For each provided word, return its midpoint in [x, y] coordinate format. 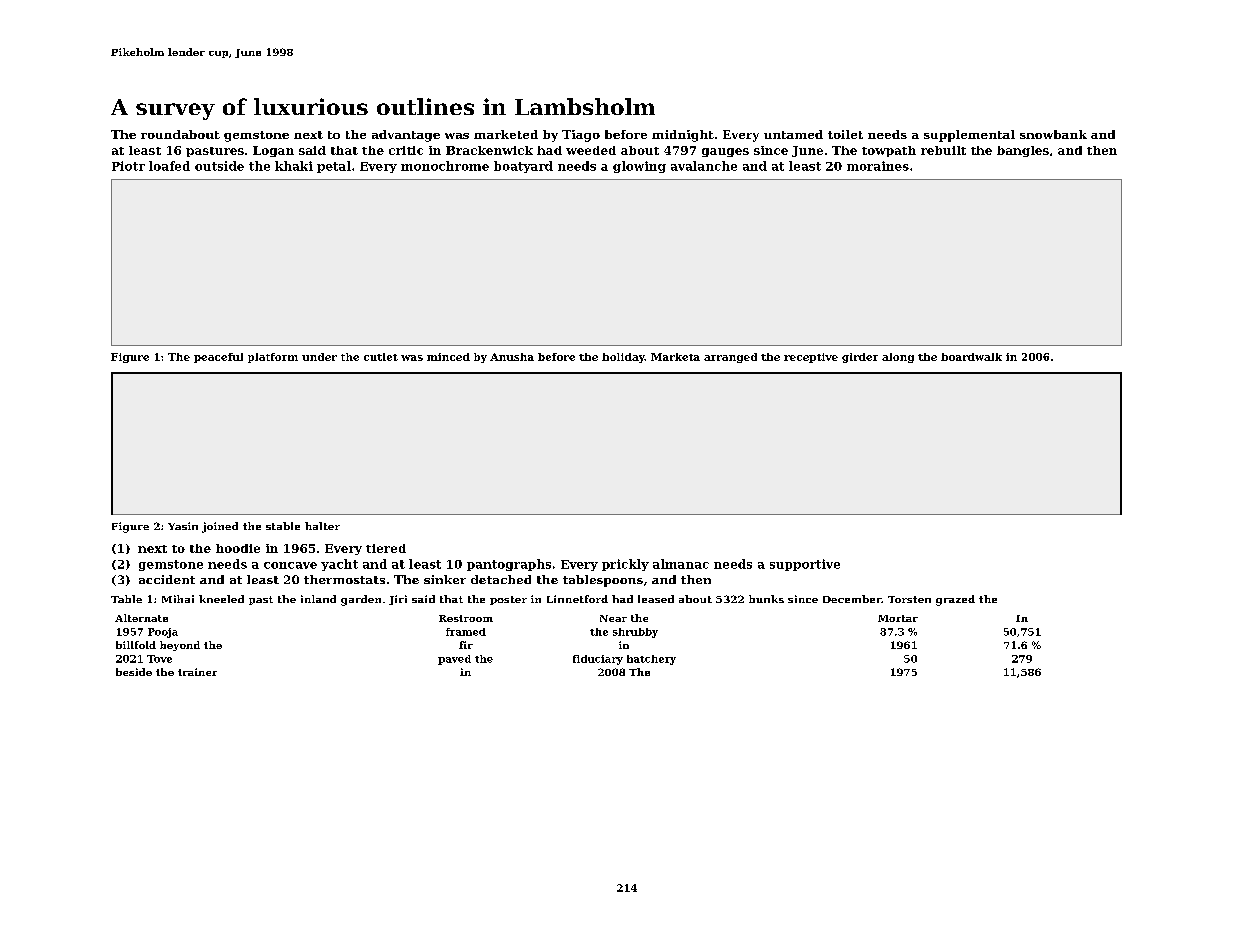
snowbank [1053, 134]
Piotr [128, 166]
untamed [793, 134]
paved [454, 660]
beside [134, 672]
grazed [955, 600]
